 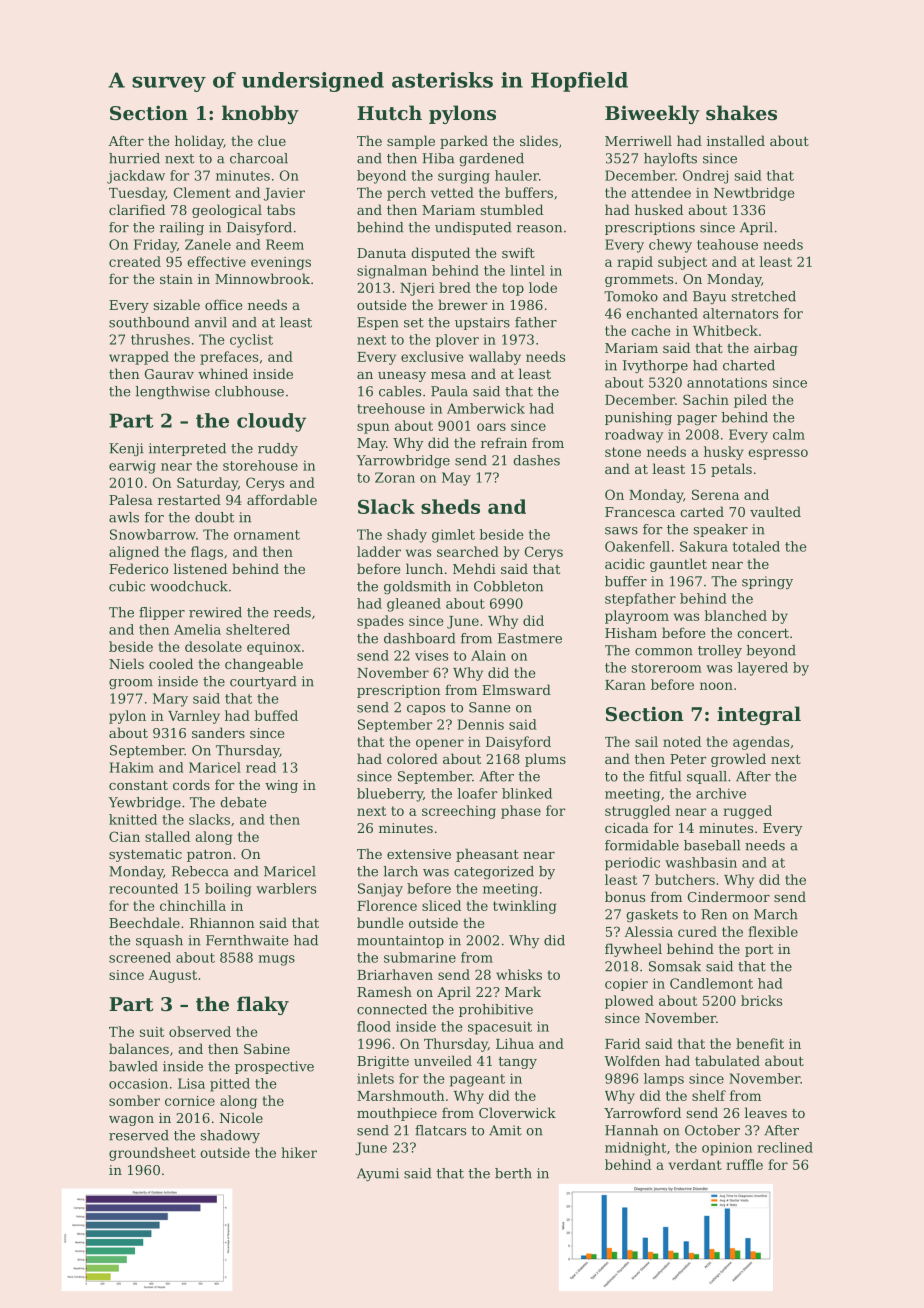 What do you see at coordinates (720, 651) in the image?
I see `trolley` at bounding box center [720, 651].
